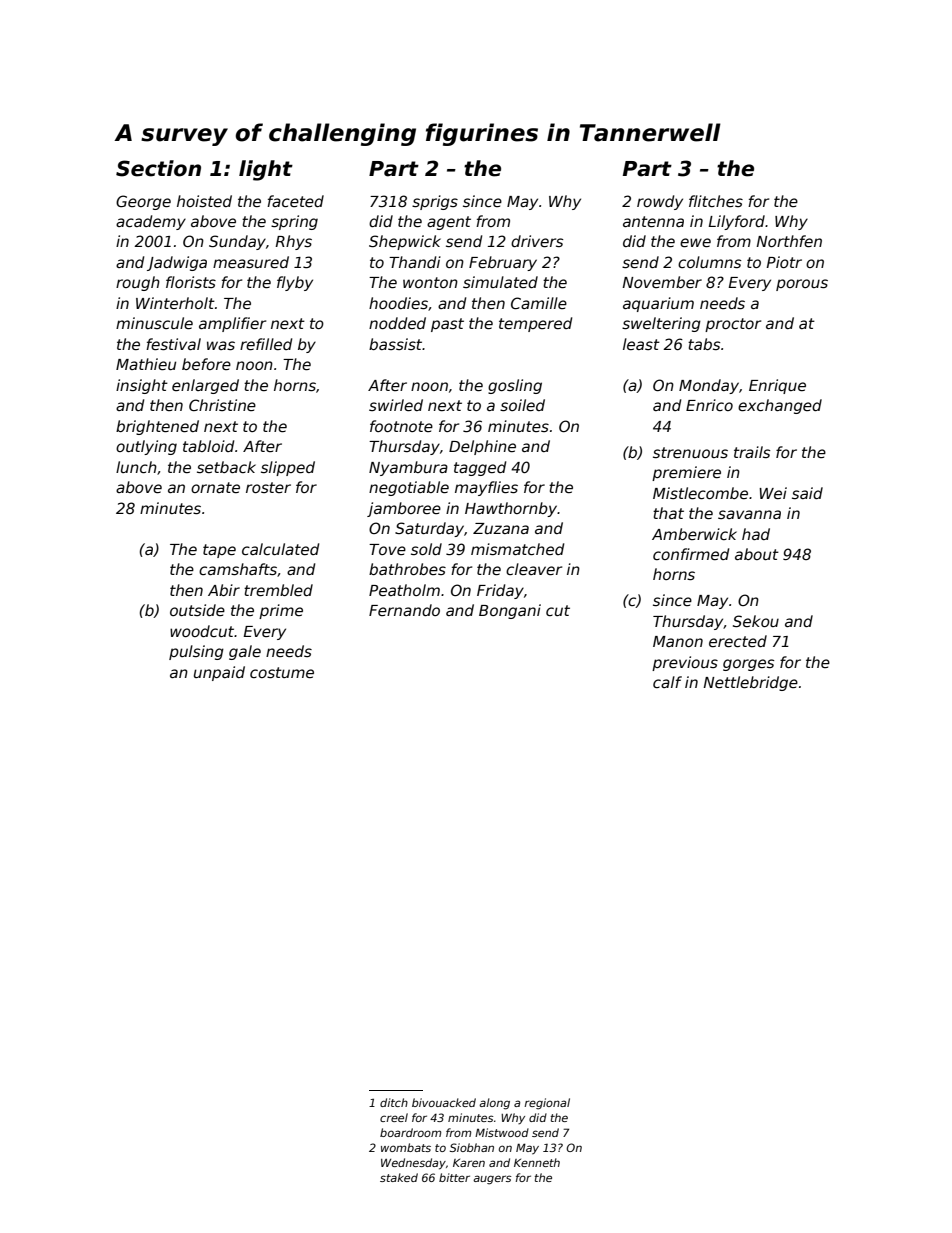 The image size is (952, 1233). I want to click on proctor, so click(733, 325).
